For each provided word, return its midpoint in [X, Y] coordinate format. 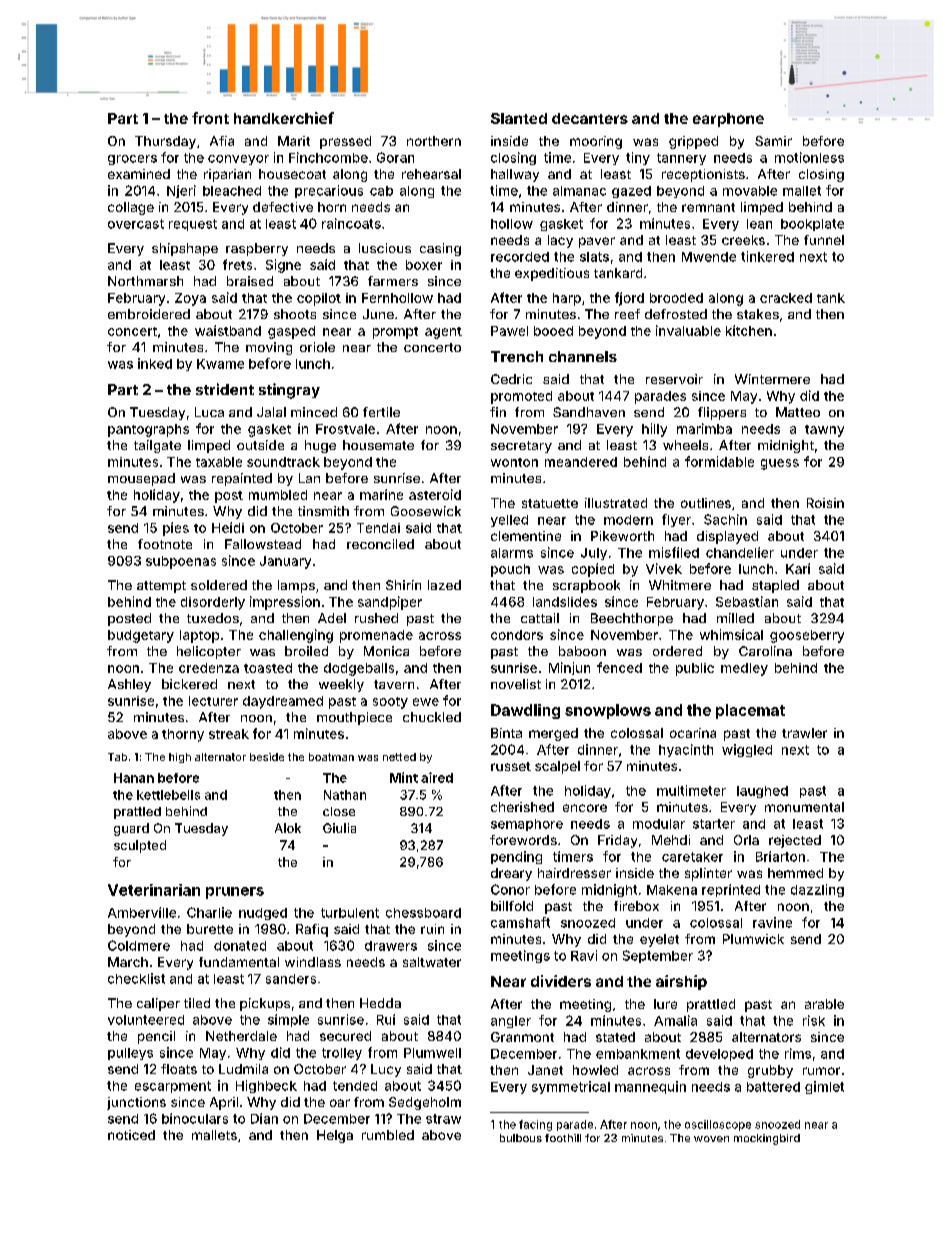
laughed [762, 792]
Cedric [511, 379]
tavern [394, 684]
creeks [743, 240]
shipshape [185, 249]
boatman [331, 757]
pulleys [130, 1054]
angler [511, 1022]
